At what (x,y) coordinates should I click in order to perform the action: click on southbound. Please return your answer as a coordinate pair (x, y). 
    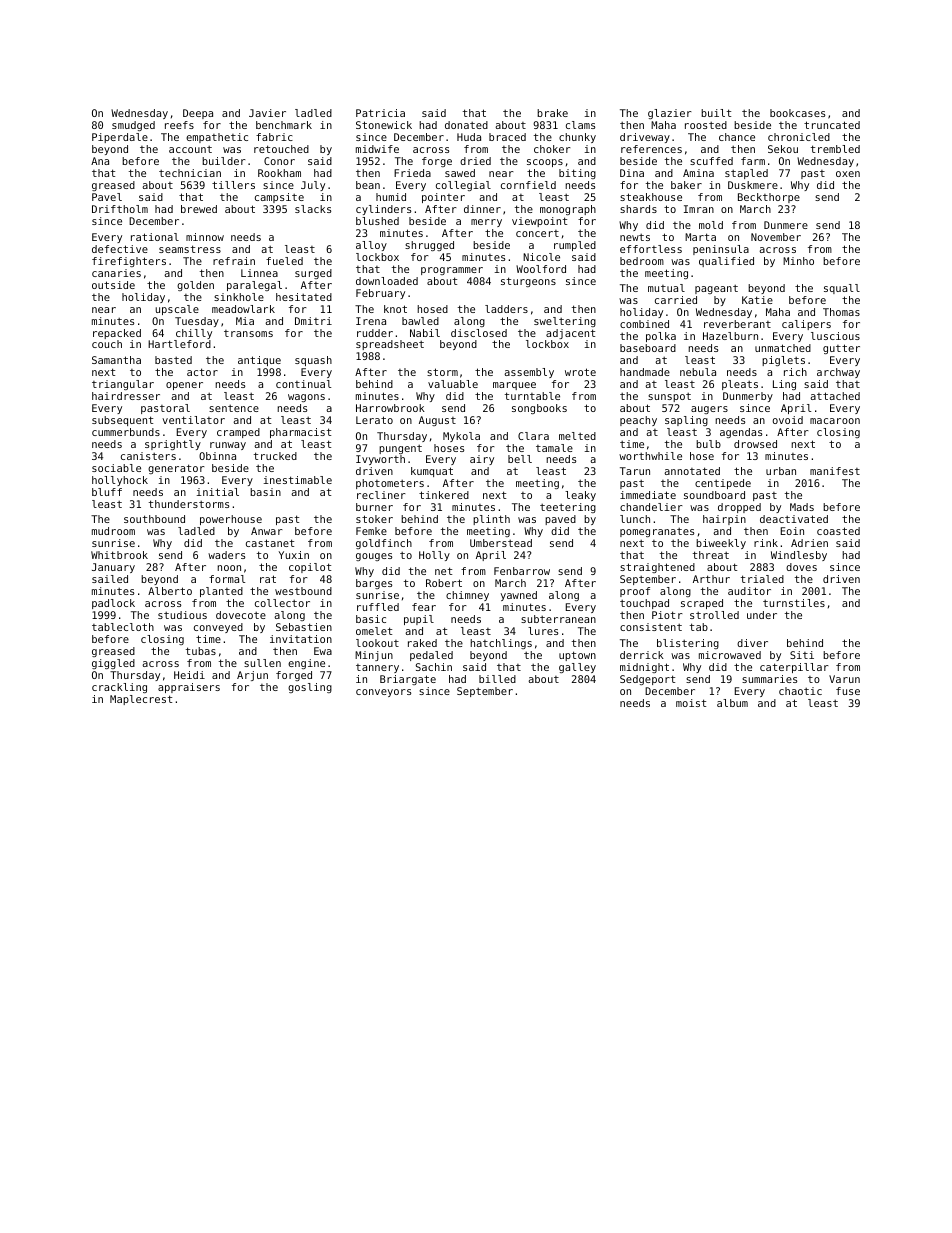
    Looking at the image, I should click on (154, 519).
